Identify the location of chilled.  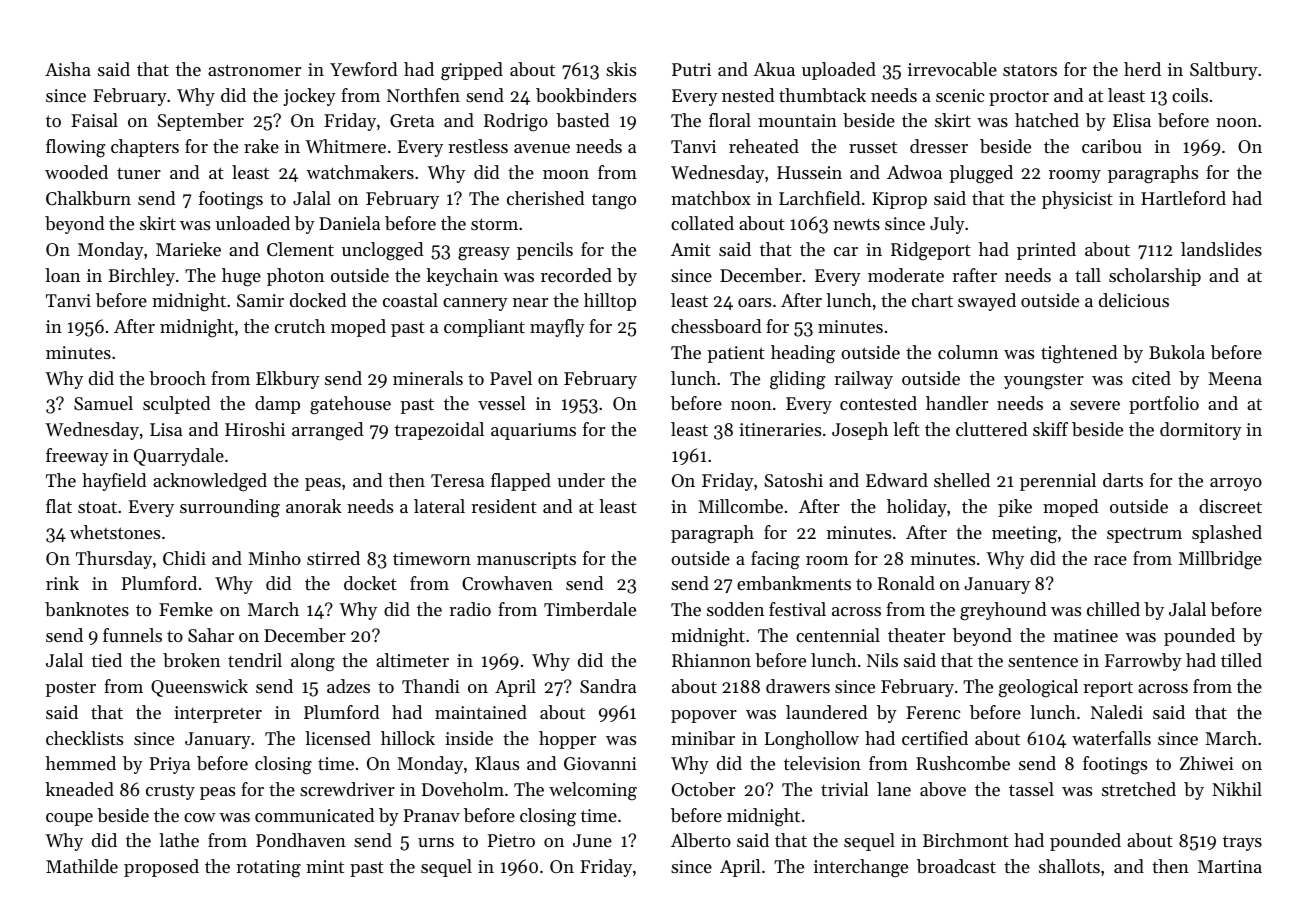
(1113, 609).
